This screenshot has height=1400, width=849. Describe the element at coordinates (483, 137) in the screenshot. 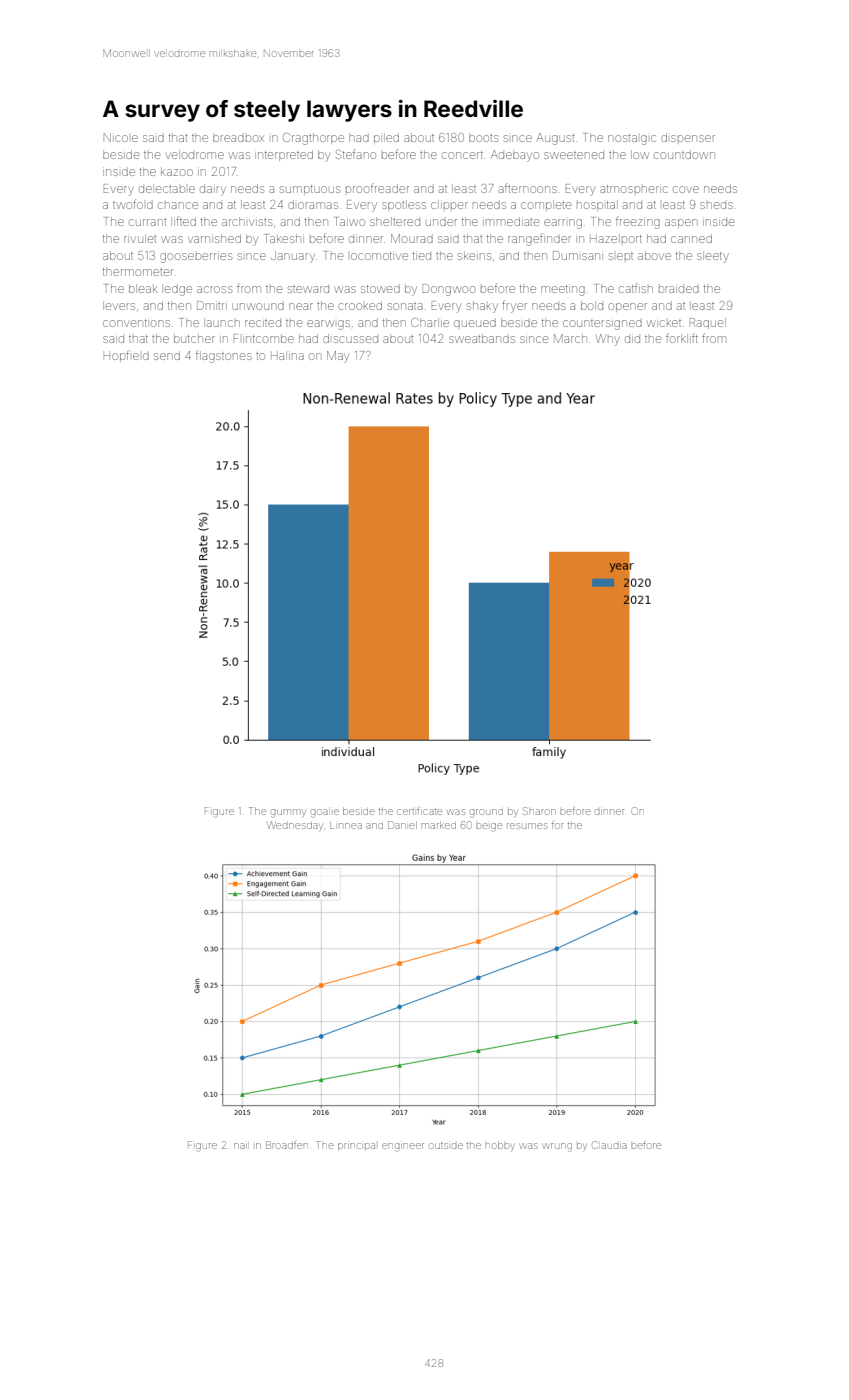

I see `boots` at that location.
